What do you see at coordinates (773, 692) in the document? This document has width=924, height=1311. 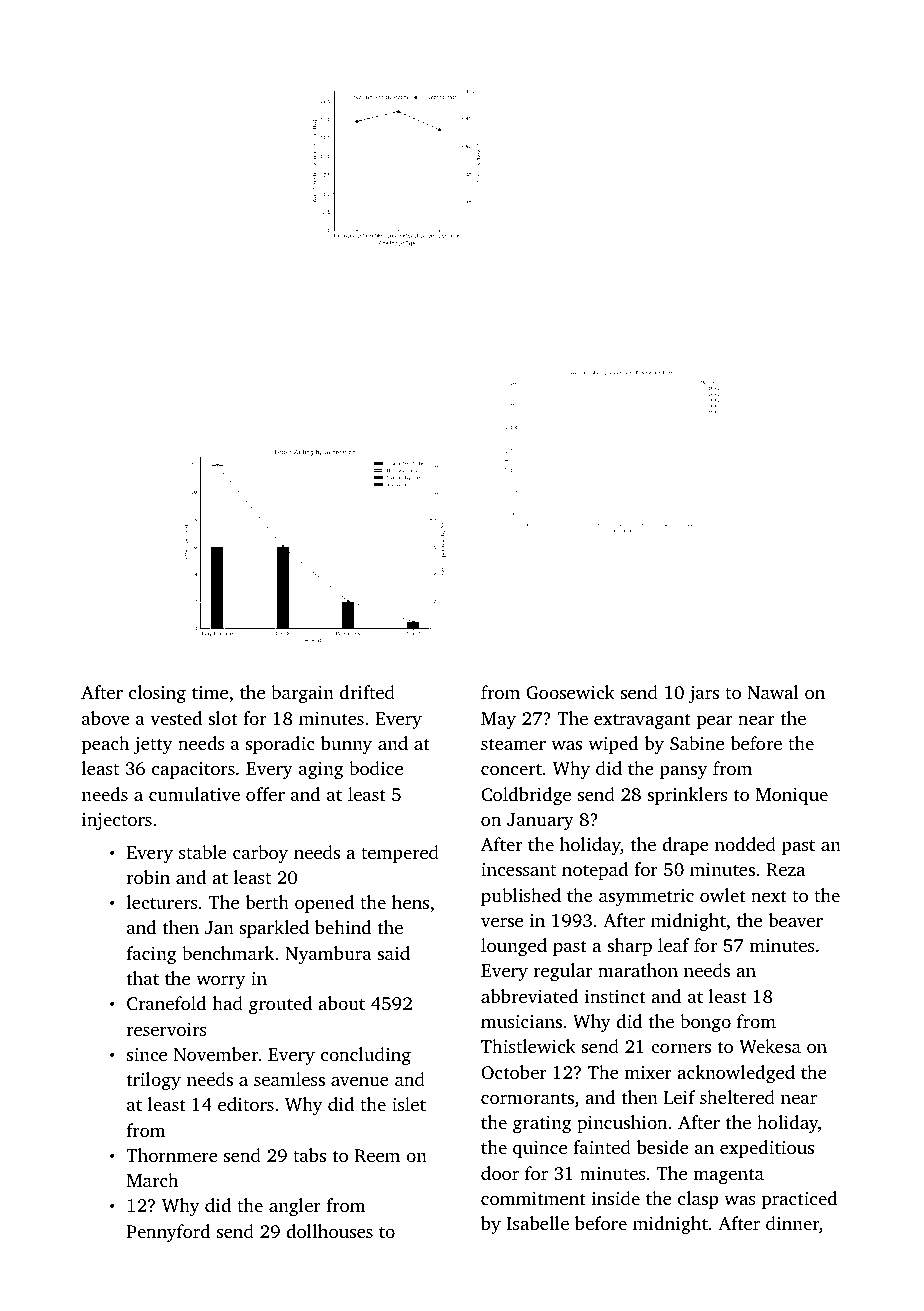 I see `Nawal` at bounding box center [773, 692].
